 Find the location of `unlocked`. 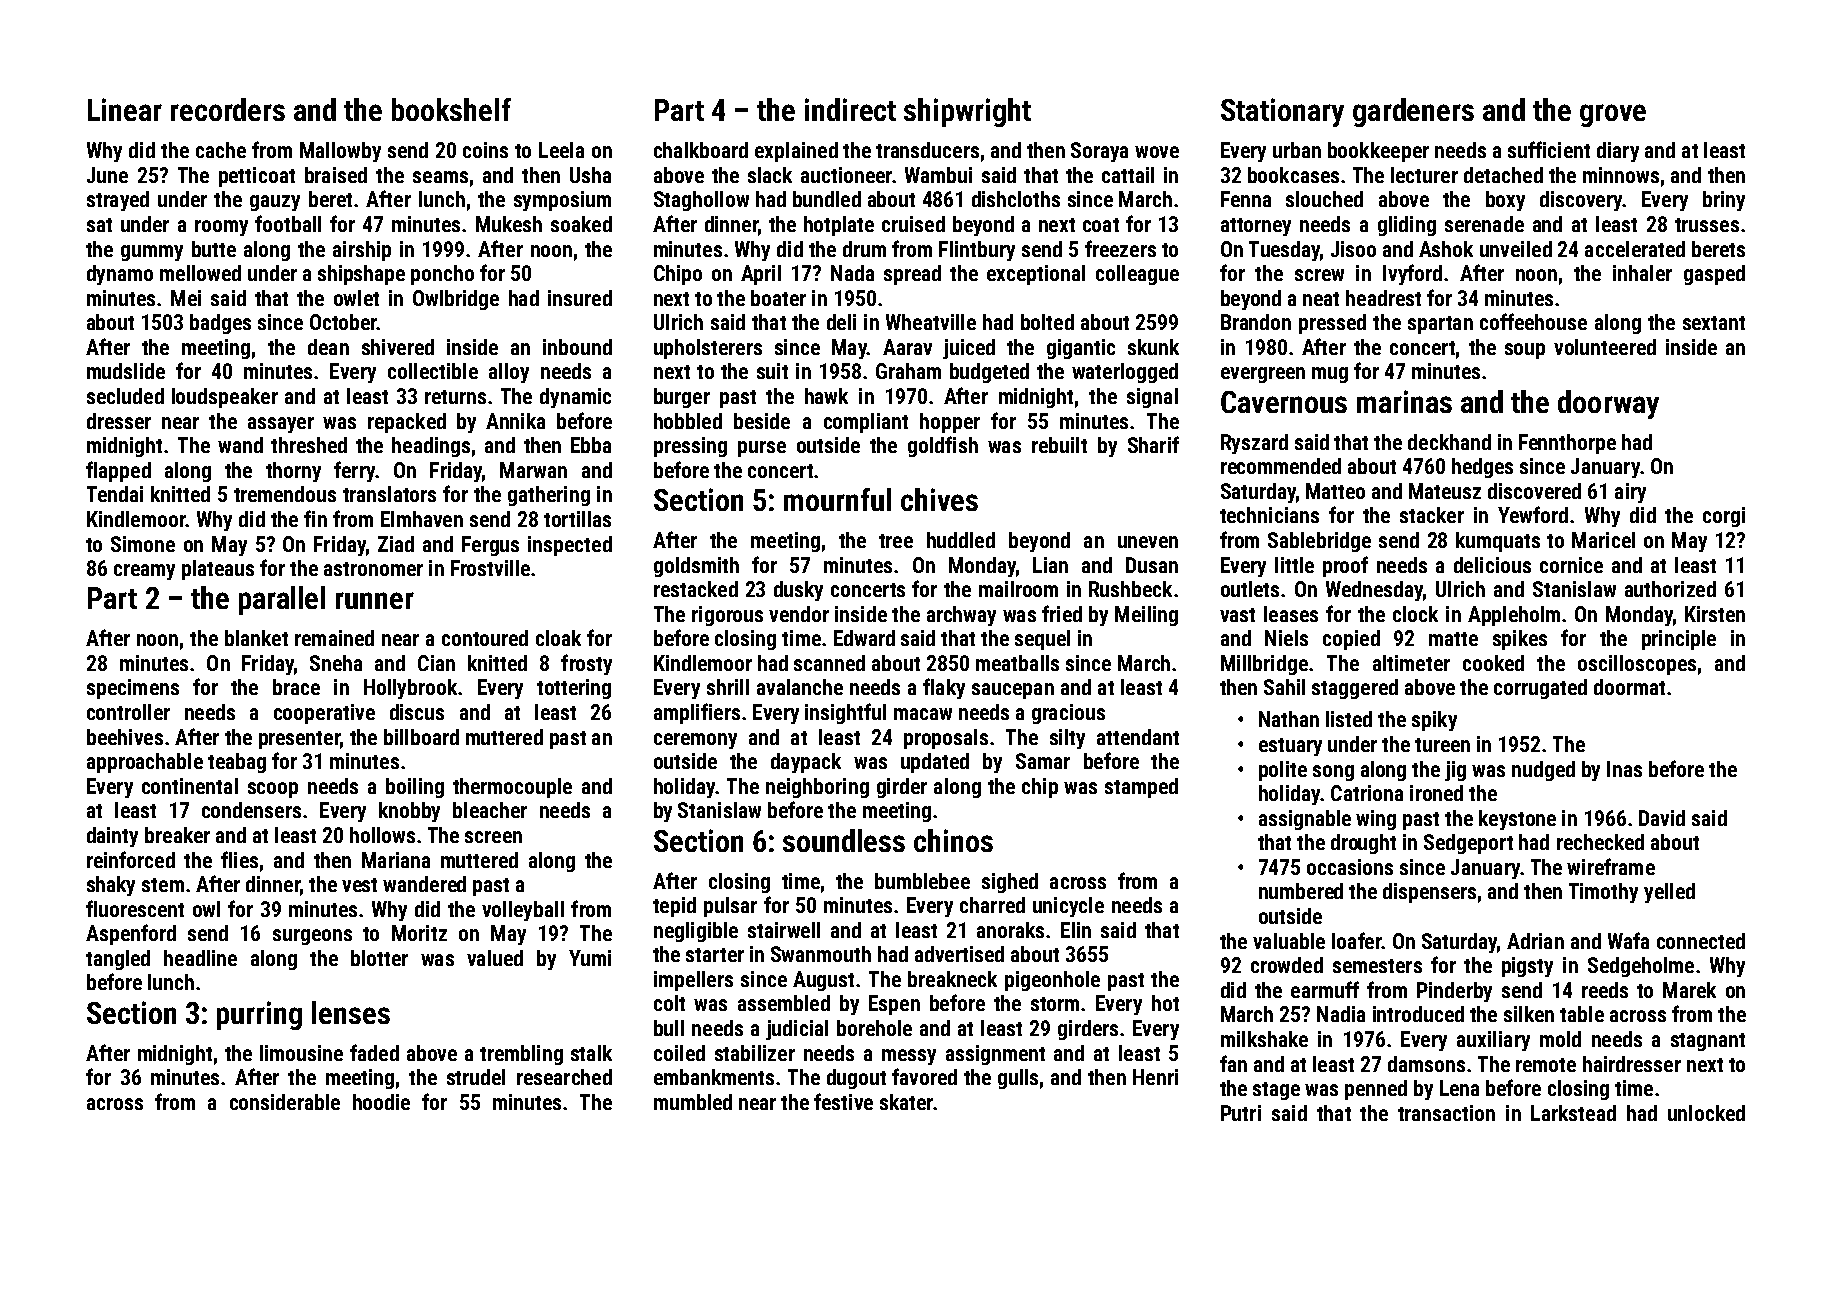

unlocked is located at coordinates (1706, 1113).
